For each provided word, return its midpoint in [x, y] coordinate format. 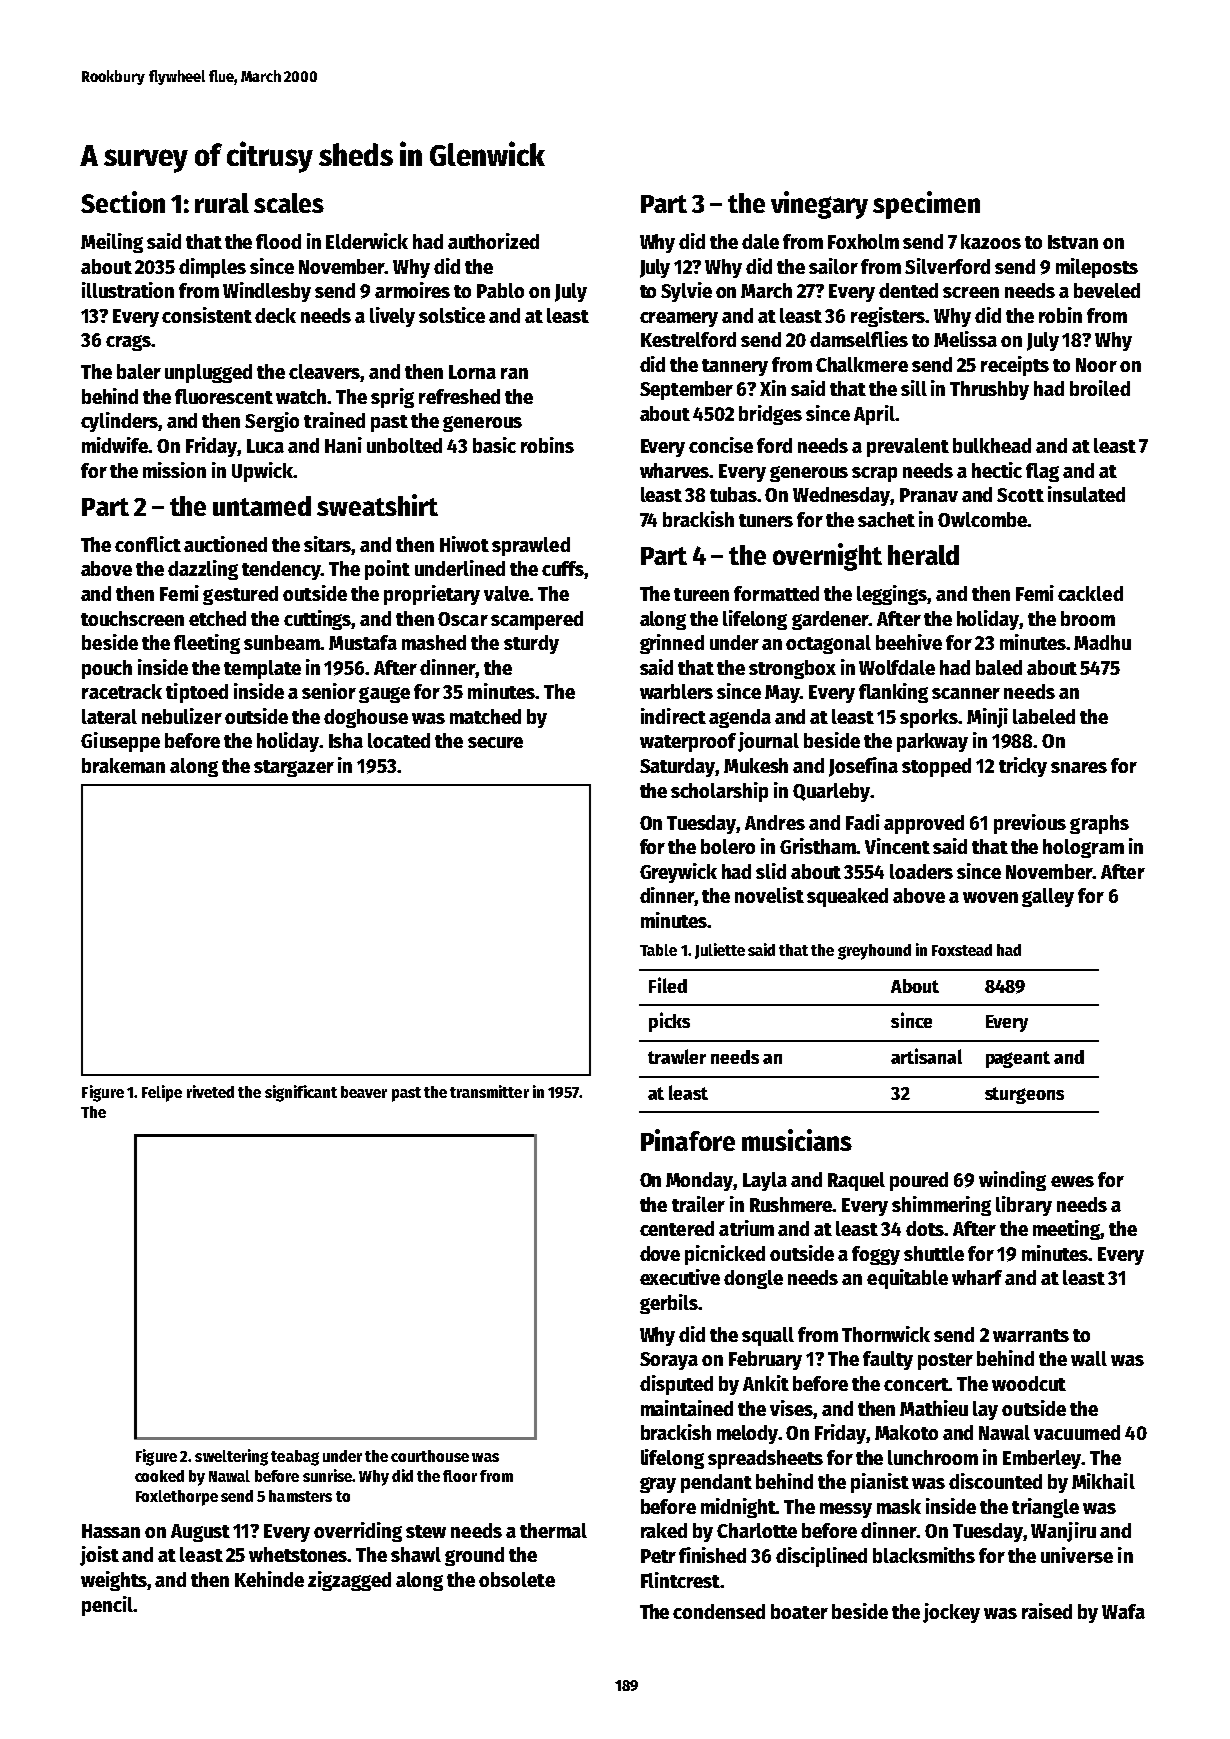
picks [669, 1022]
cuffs [563, 568]
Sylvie [686, 292]
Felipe [162, 1093]
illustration [128, 290]
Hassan [111, 1531]
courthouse [430, 1456]
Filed [668, 985]
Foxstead [962, 950]
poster [945, 1361]
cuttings [318, 620]
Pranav [929, 495]
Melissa [965, 339]
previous [1030, 824]
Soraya [669, 1361]
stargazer [294, 768]
